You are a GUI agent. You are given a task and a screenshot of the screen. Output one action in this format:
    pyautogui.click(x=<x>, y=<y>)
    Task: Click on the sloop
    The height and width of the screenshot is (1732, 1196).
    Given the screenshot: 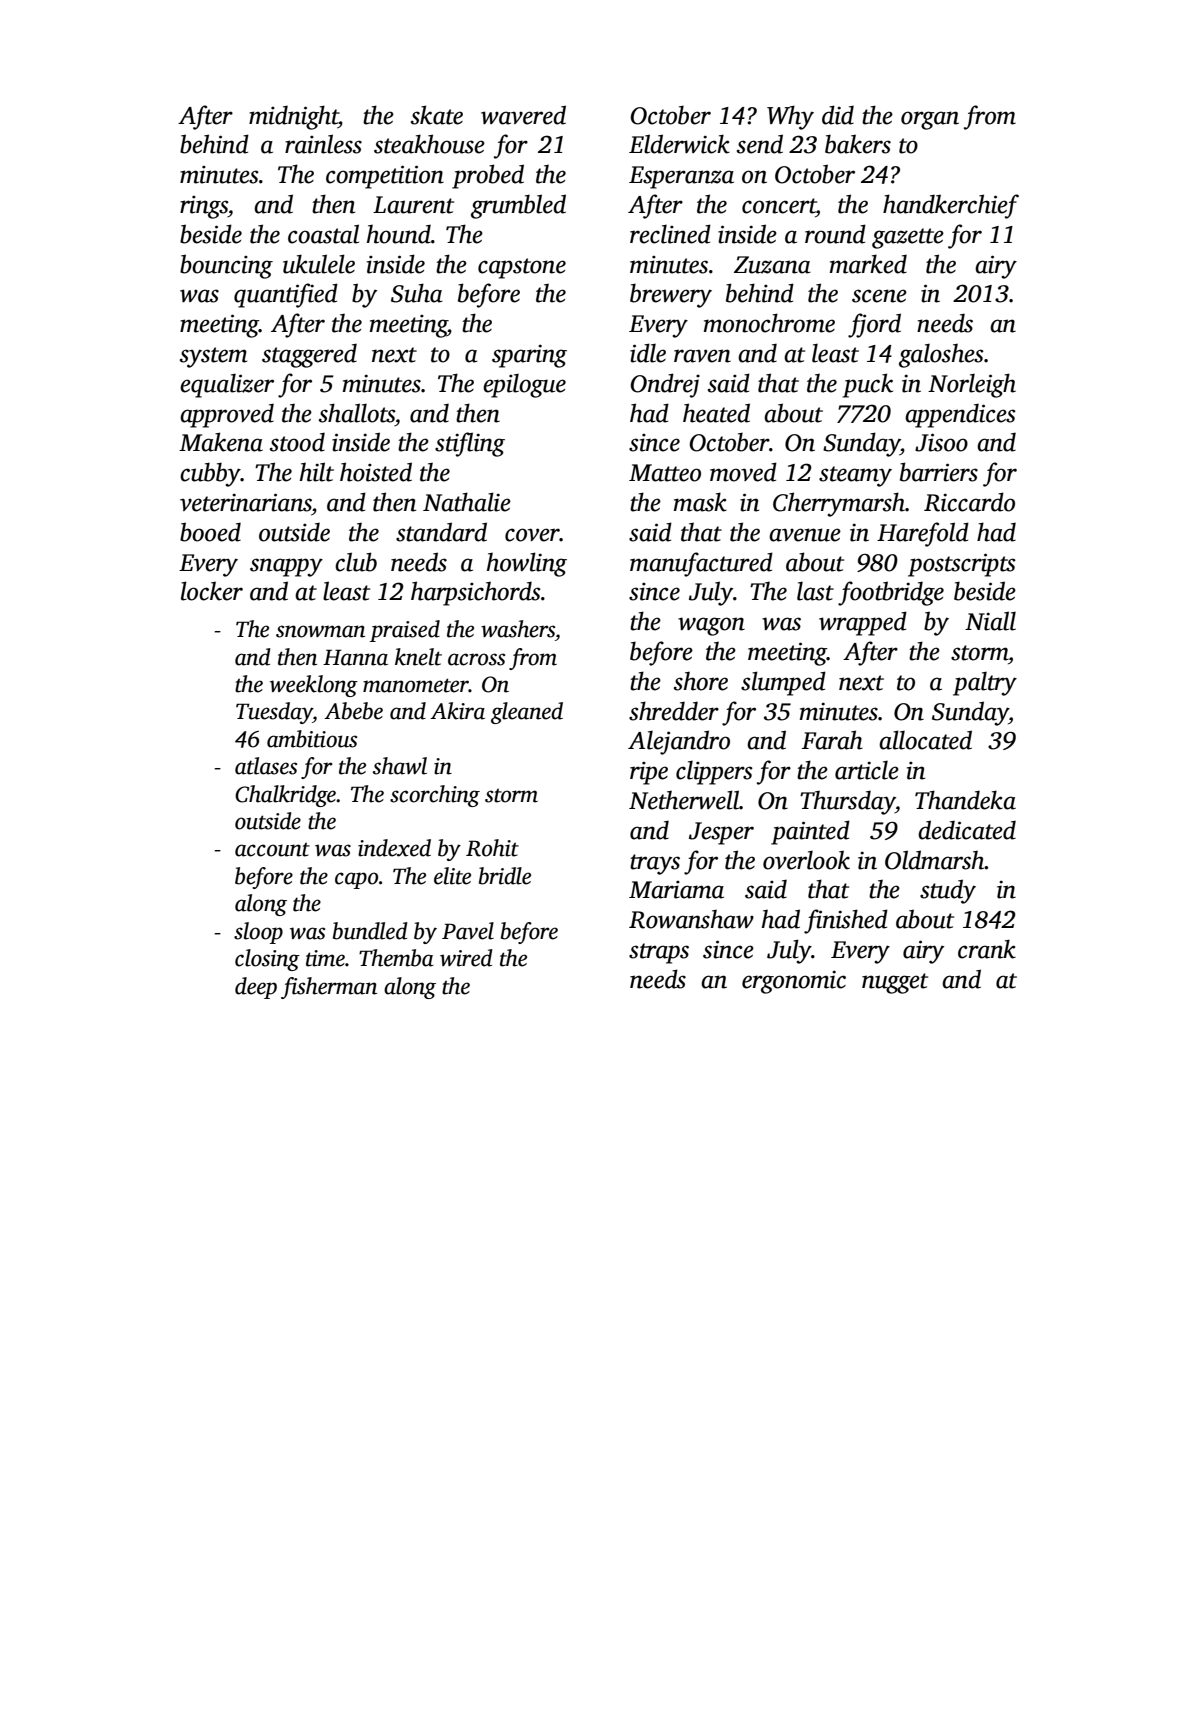 What is the action you would take?
    pyautogui.click(x=258, y=933)
